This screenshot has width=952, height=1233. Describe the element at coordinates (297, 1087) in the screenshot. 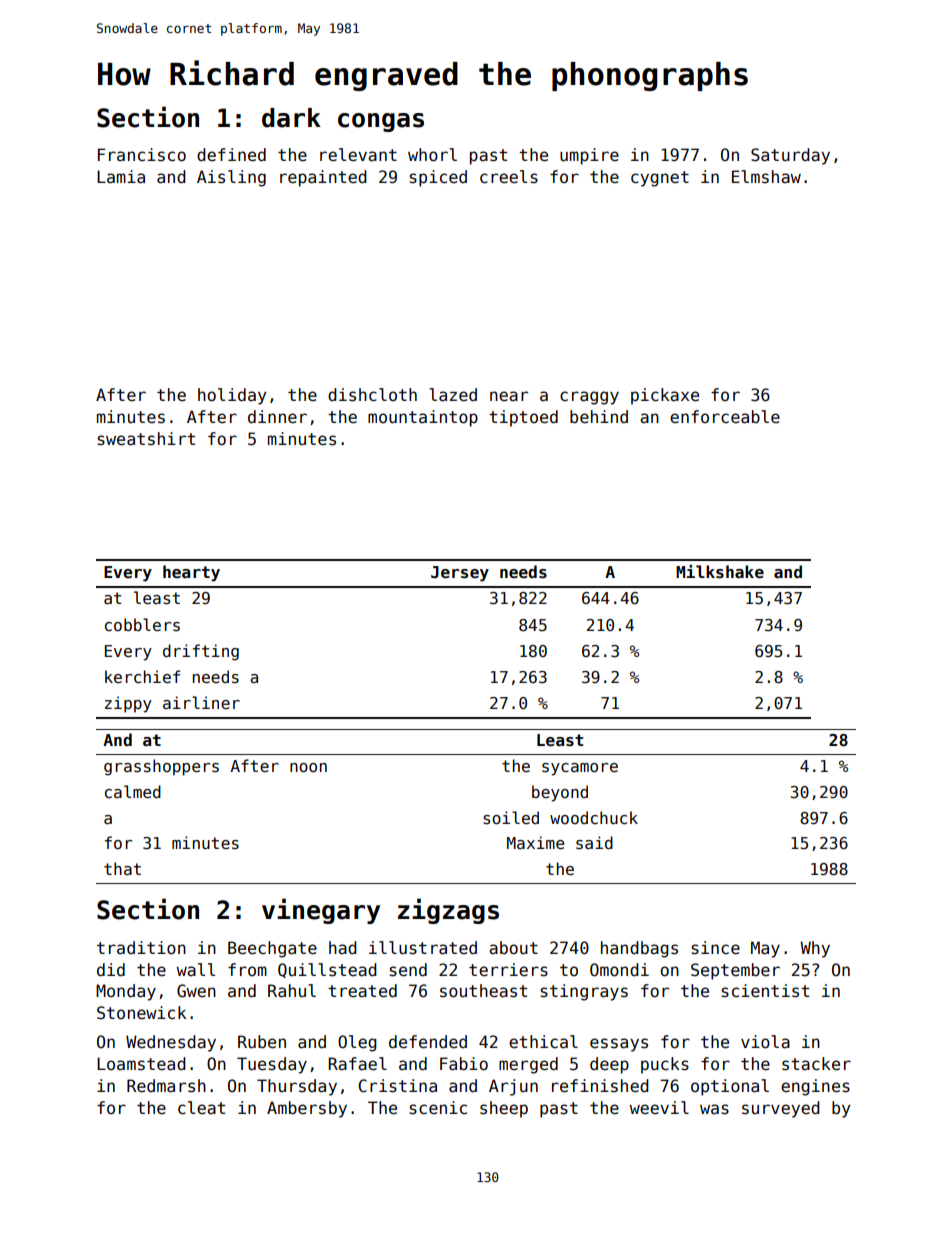

I see `Thursday` at that location.
